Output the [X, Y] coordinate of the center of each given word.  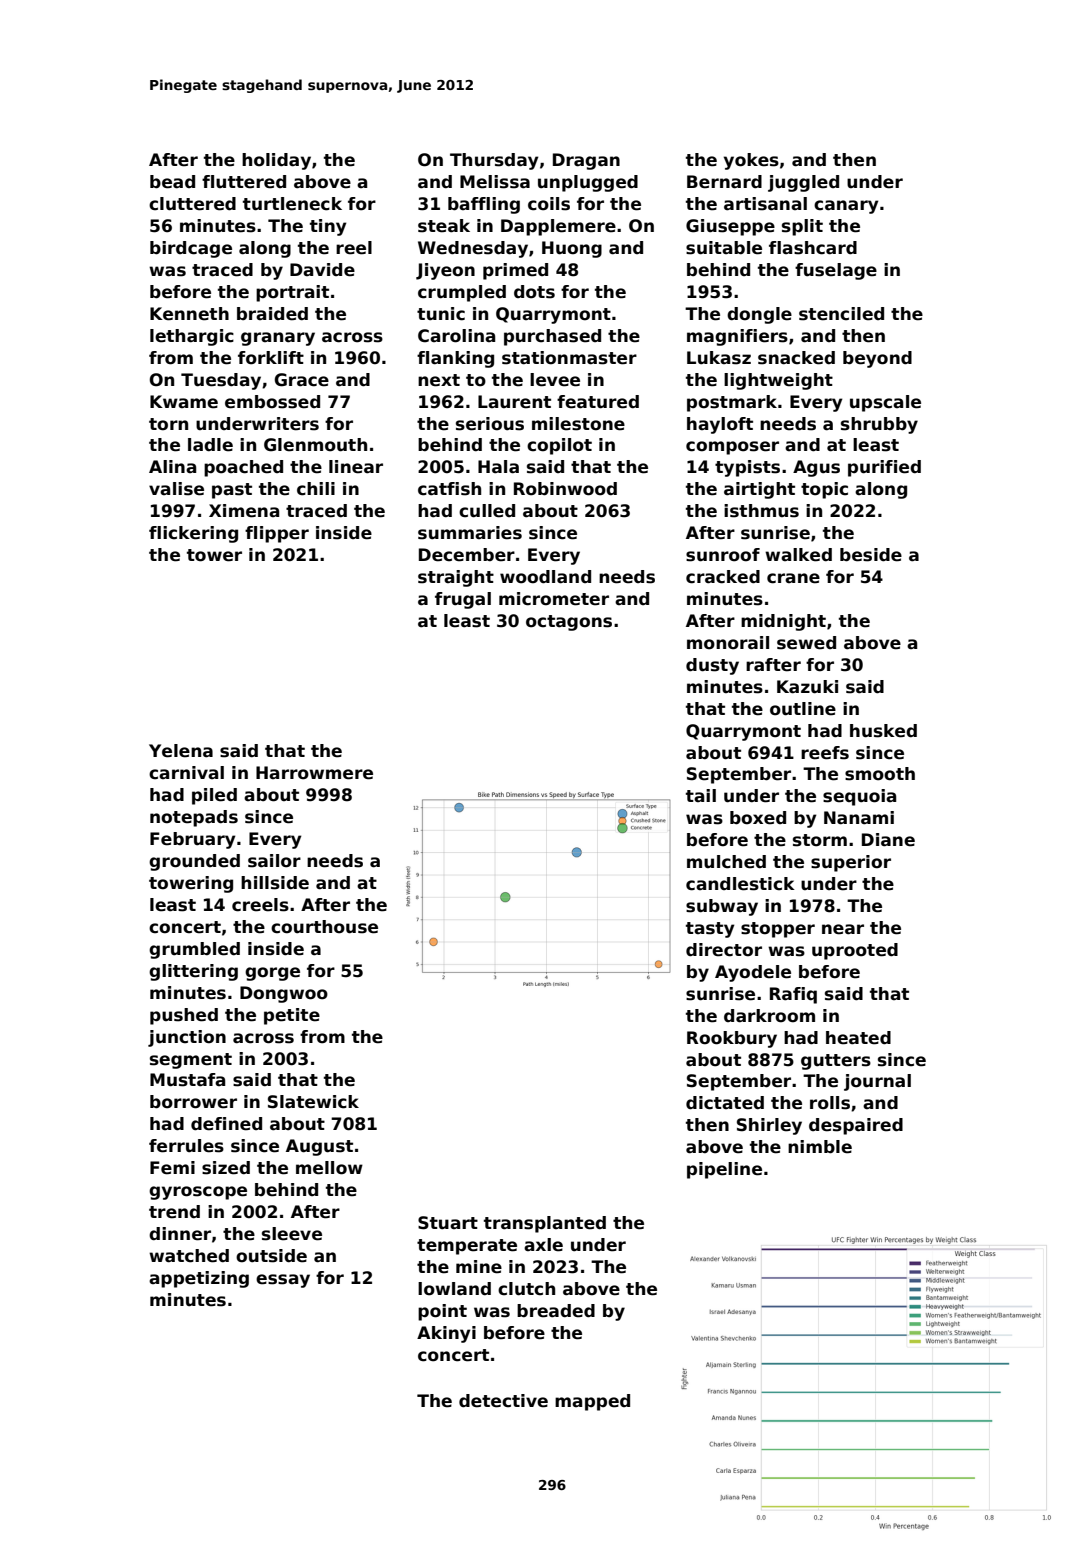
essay [283, 1281]
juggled [803, 183]
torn [168, 424]
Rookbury [732, 1039]
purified [884, 468]
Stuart [448, 1223]
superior [851, 863]
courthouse [324, 927]
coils [549, 204]
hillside [275, 883]
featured [598, 402]
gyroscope [198, 1193]
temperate [467, 1247]
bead [172, 182]
